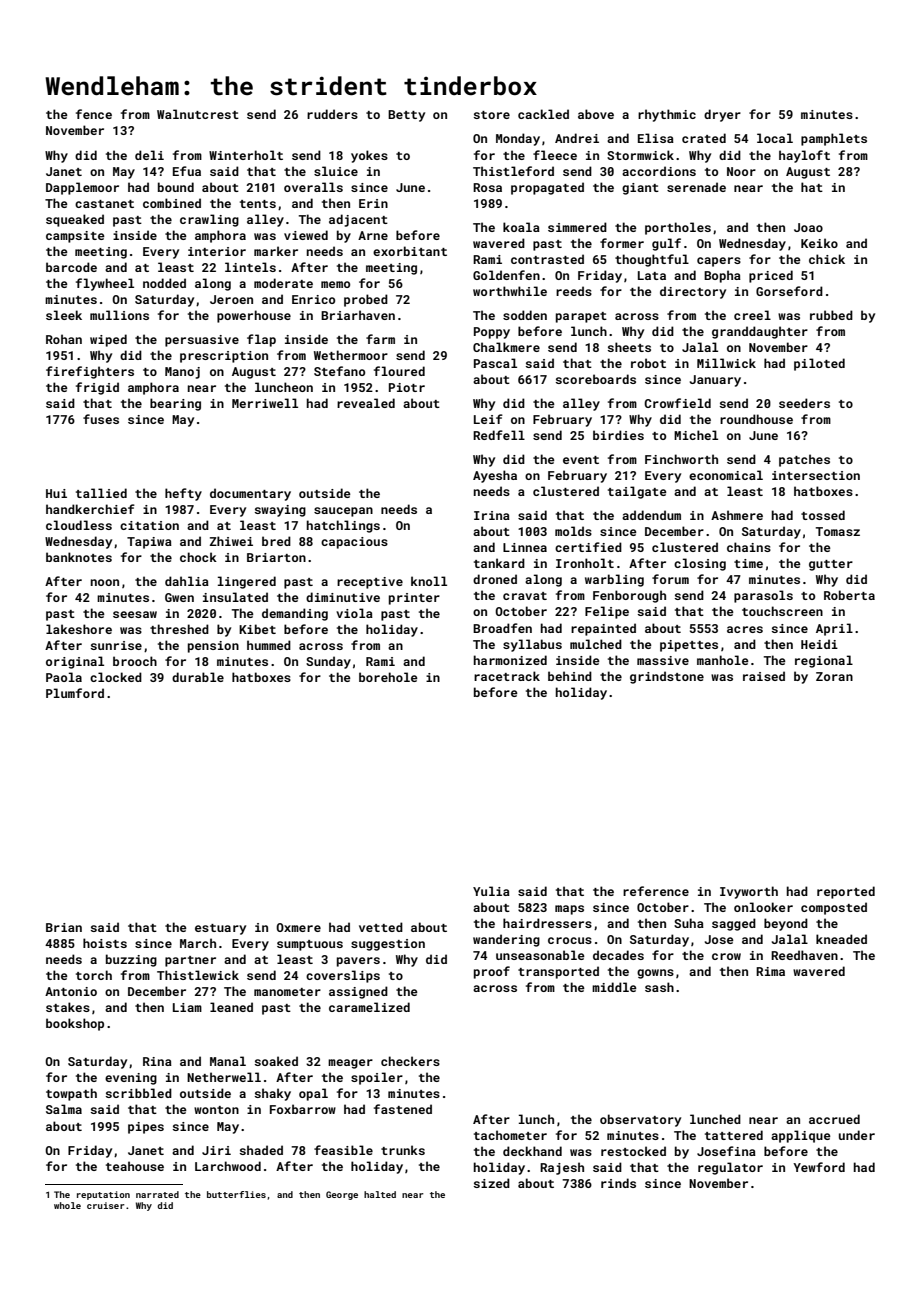 The width and height of the document is (924, 1308). What do you see at coordinates (722, 115) in the document?
I see `dryer` at bounding box center [722, 115].
